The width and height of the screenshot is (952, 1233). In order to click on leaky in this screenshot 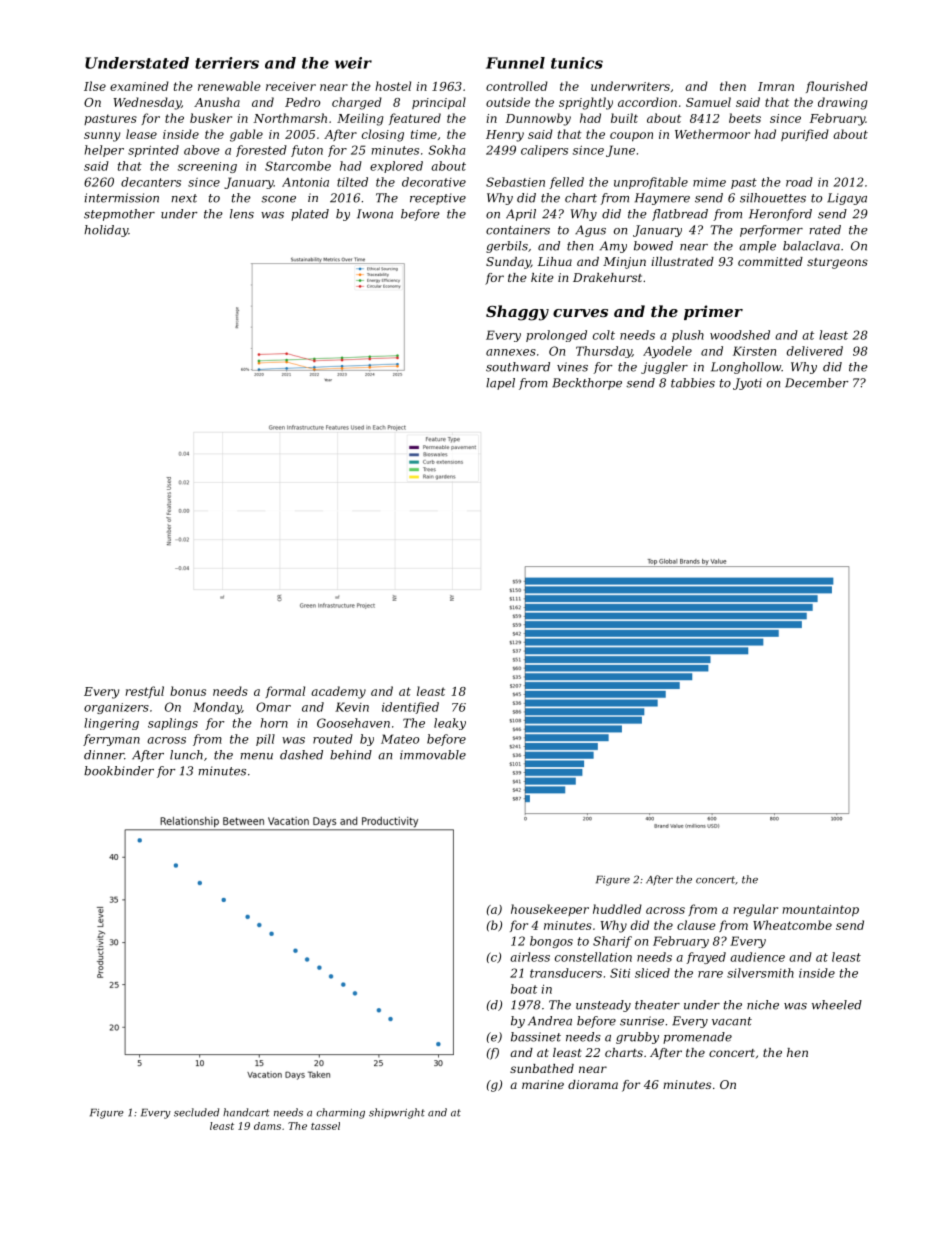, I will do `click(450, 724)`.
